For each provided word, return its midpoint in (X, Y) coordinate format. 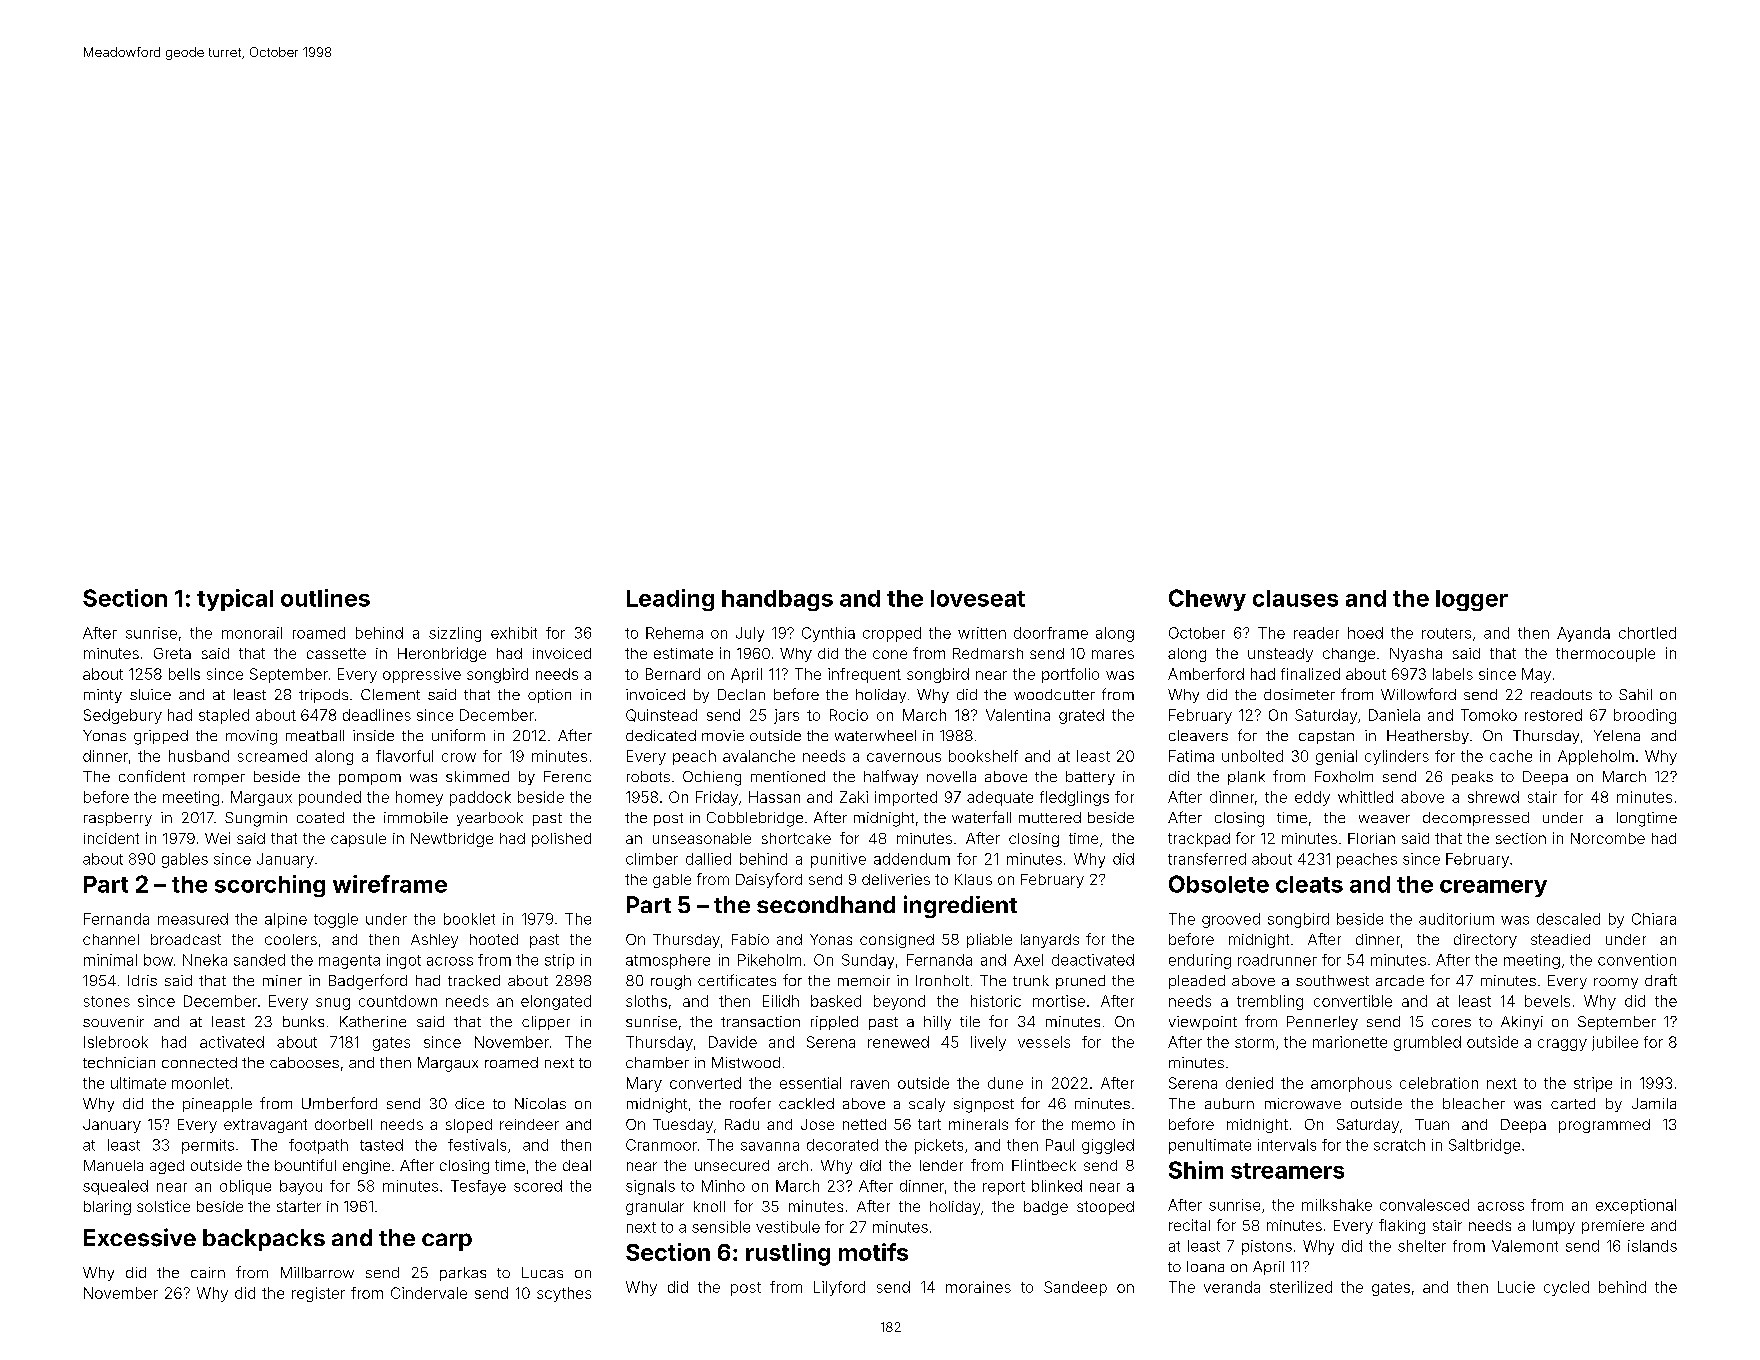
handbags (777, 600)
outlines (325, 598)
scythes (564, 1294)
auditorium (1456, 919)
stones (107, 1001)
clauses (1295, 598)
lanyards (1050, 941)
